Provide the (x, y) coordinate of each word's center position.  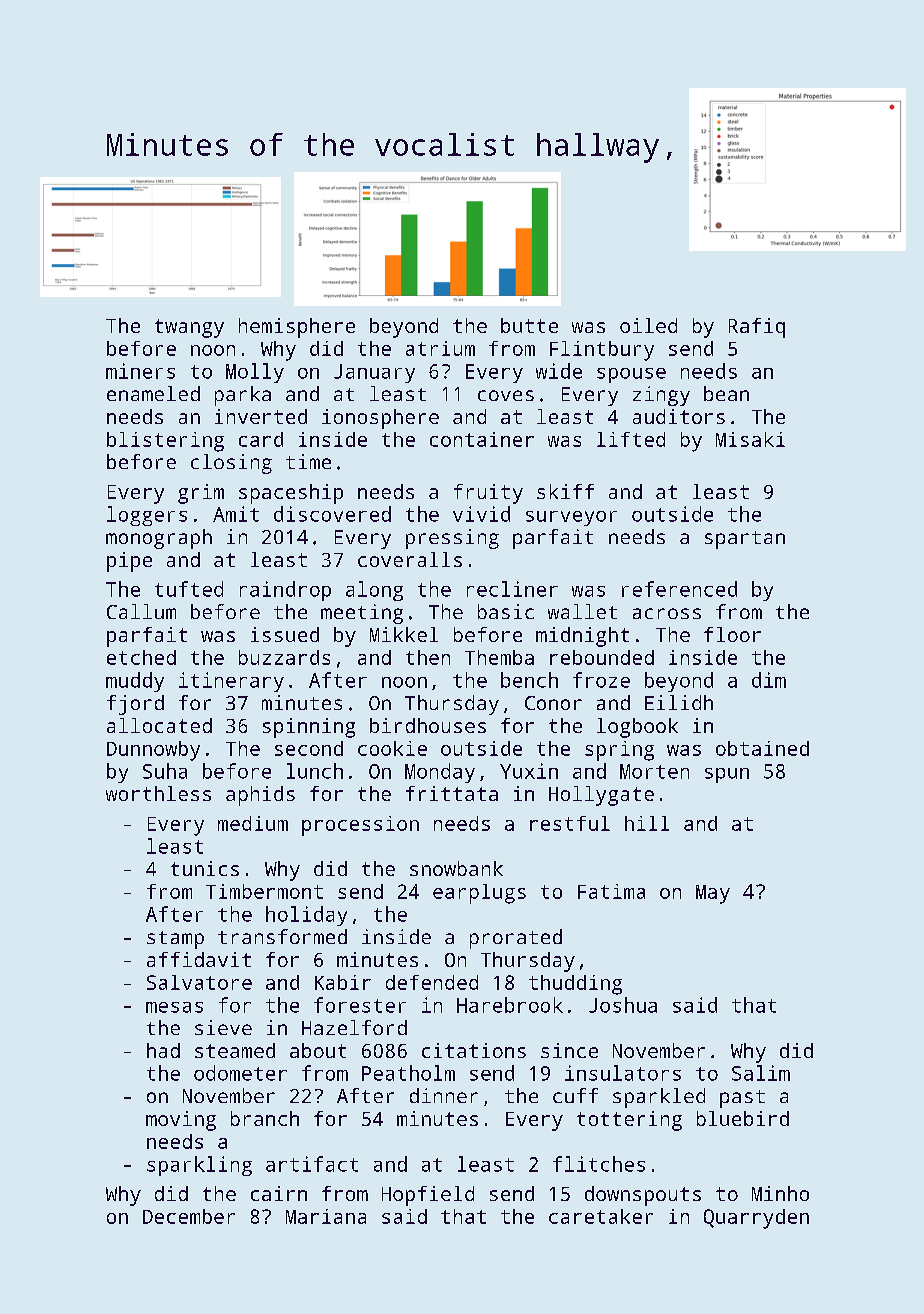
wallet (582, 611)
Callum (141, 611)
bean (726, 393)
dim (769, 680)
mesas (174, 1007)
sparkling (199, 1166)
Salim (761, 1073)
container (482, 439)
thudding (575, 985)
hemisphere (297, 328)
